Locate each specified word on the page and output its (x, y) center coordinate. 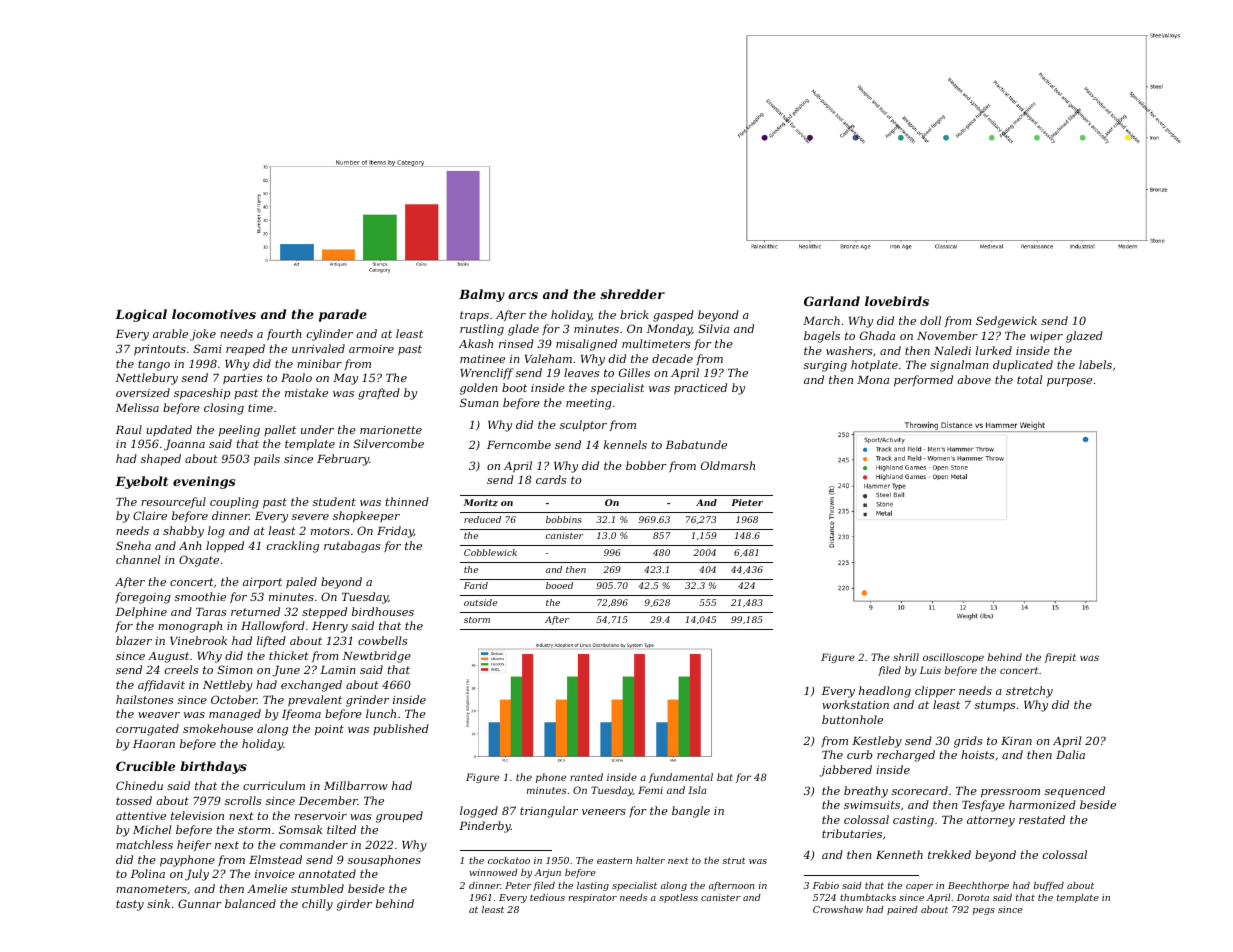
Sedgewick (1006, 322)
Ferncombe (519, 444)
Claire (150, 515)
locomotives (214, 314)
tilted (341, 829)
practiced (700, 389)
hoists (977, 754)
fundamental (681, 778)
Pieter (747, 502)
